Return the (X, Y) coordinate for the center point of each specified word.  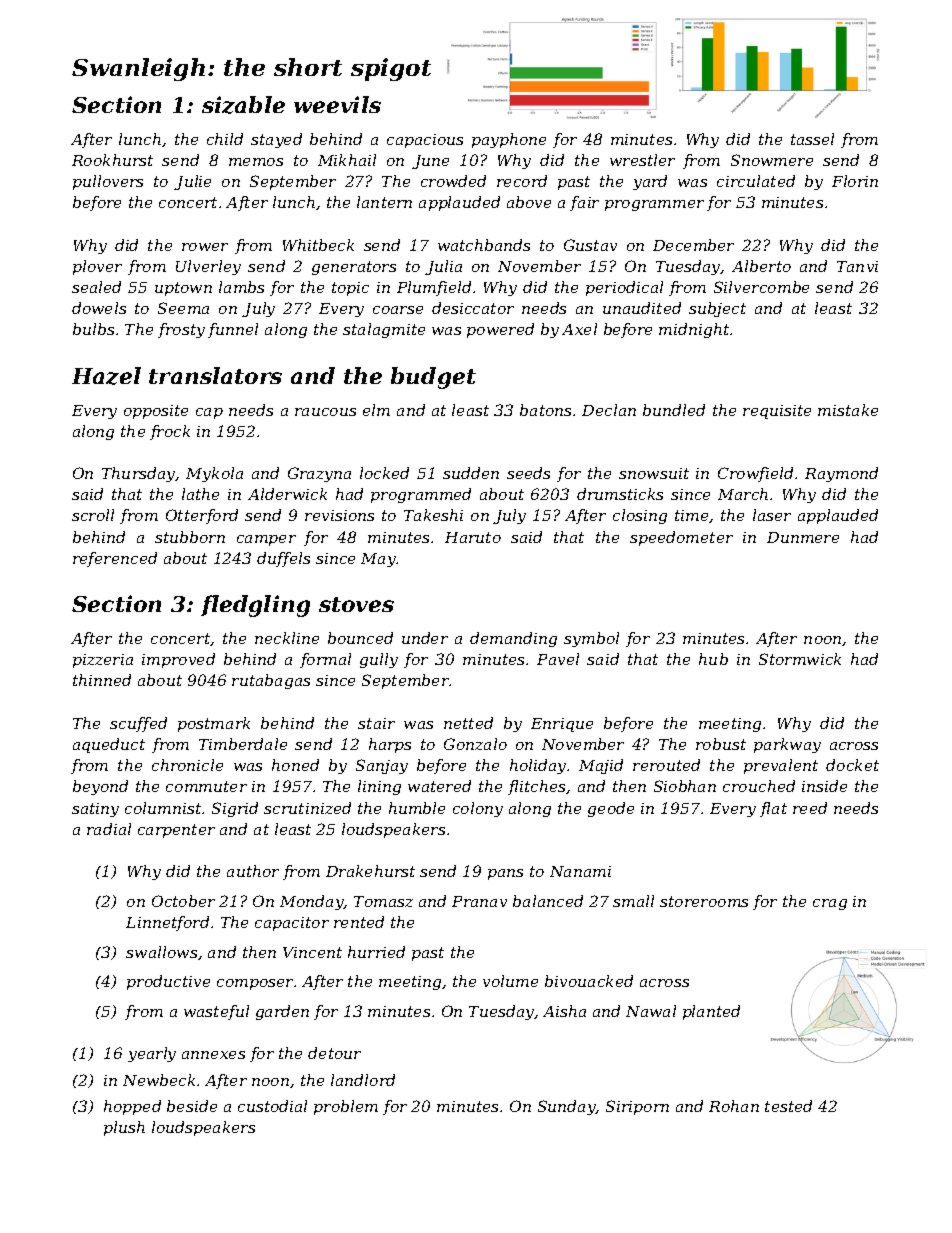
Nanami (580, 871)
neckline (287, 638)
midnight (694, 330)
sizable (243, 105)
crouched (759, 786)
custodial (272, 1106)
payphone (509, 140)
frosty (181, 330)
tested (788, 1106)
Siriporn (637, 1107)
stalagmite (384, 330)
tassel (812, 139)
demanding (513, 639)
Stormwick (800, 659)
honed (295, 765)
